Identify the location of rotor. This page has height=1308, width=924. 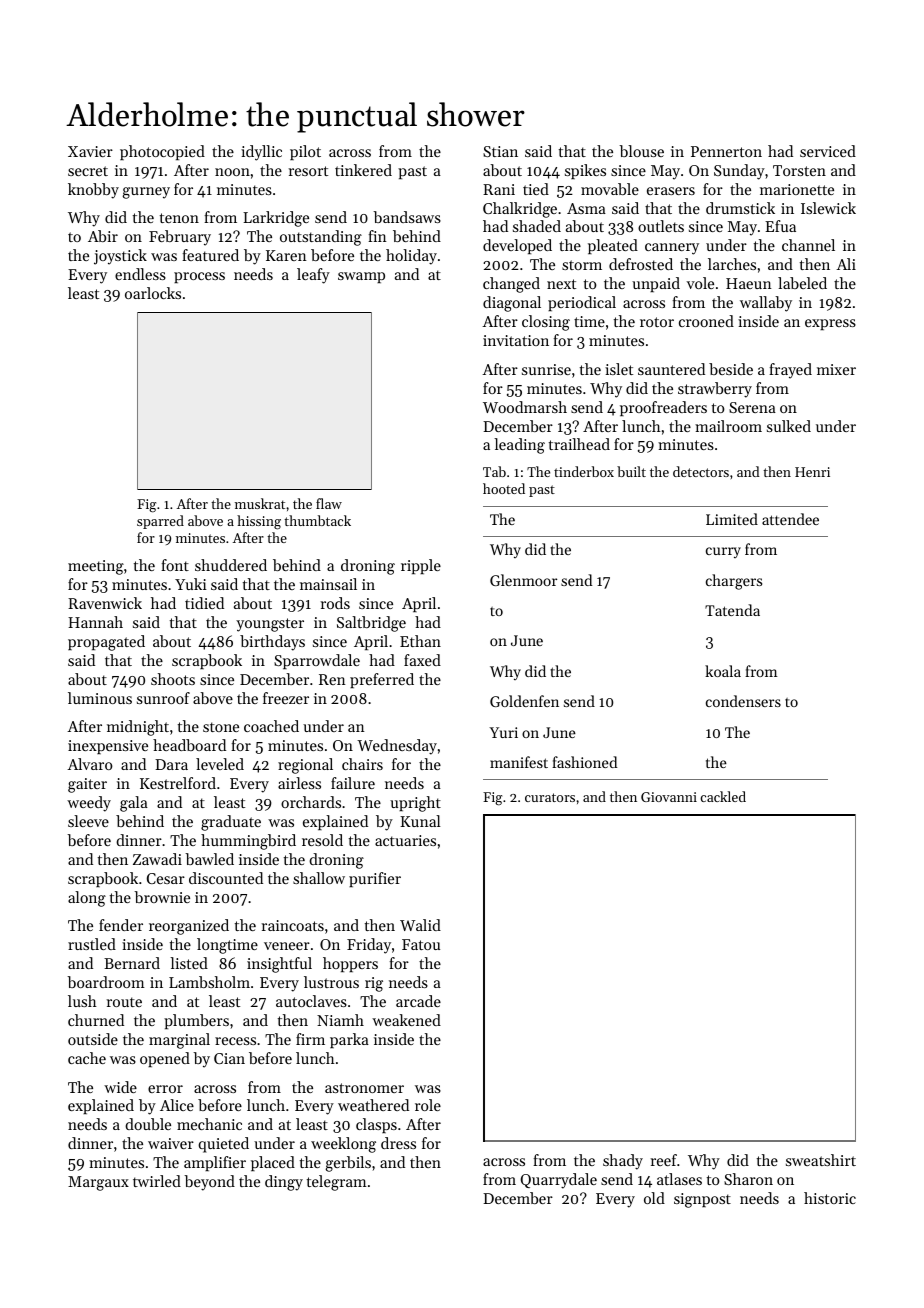
(657, 322).
